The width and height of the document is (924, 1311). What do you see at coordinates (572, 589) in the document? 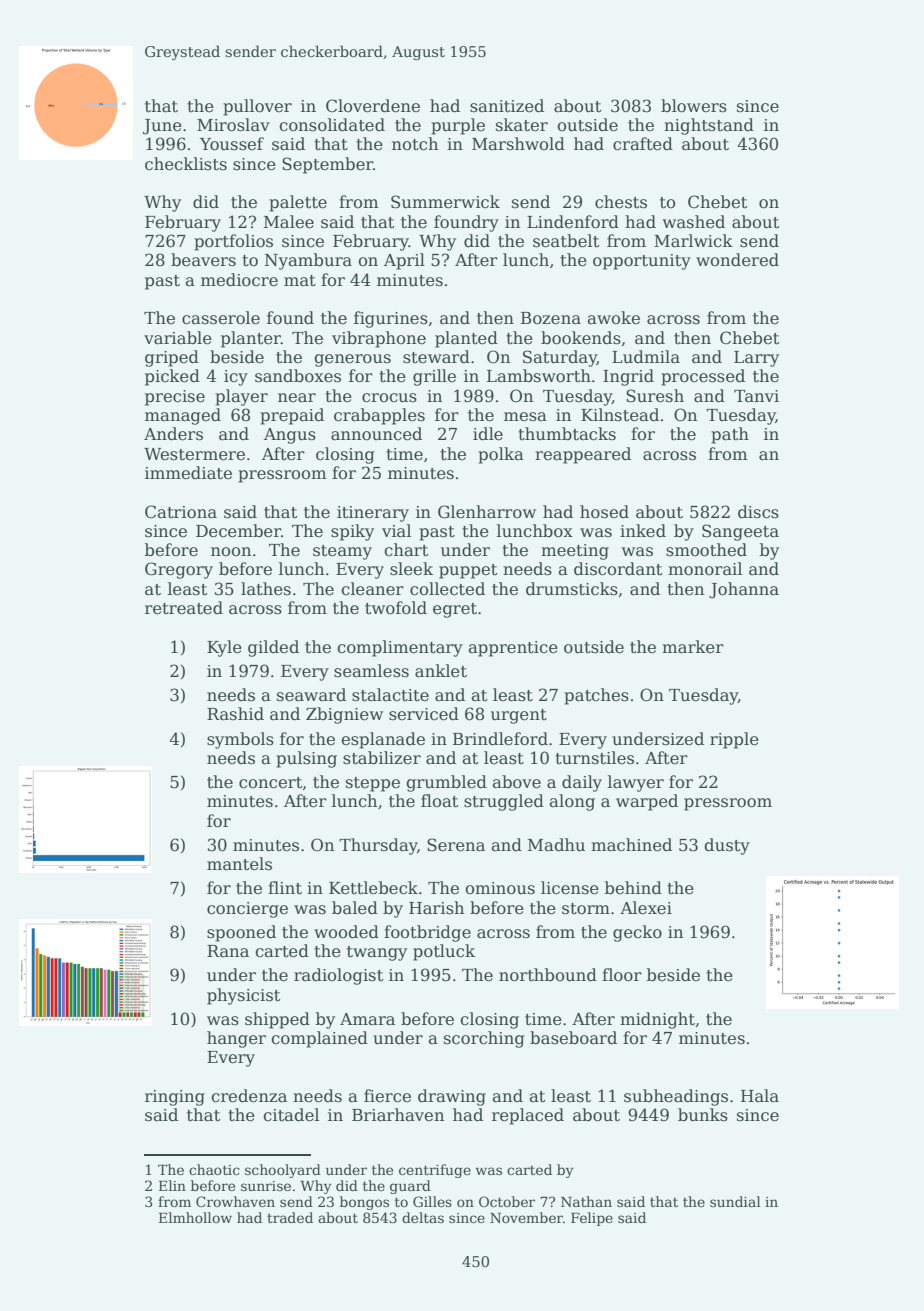
I see `drumsticks` at bounding box center [572, 589].
